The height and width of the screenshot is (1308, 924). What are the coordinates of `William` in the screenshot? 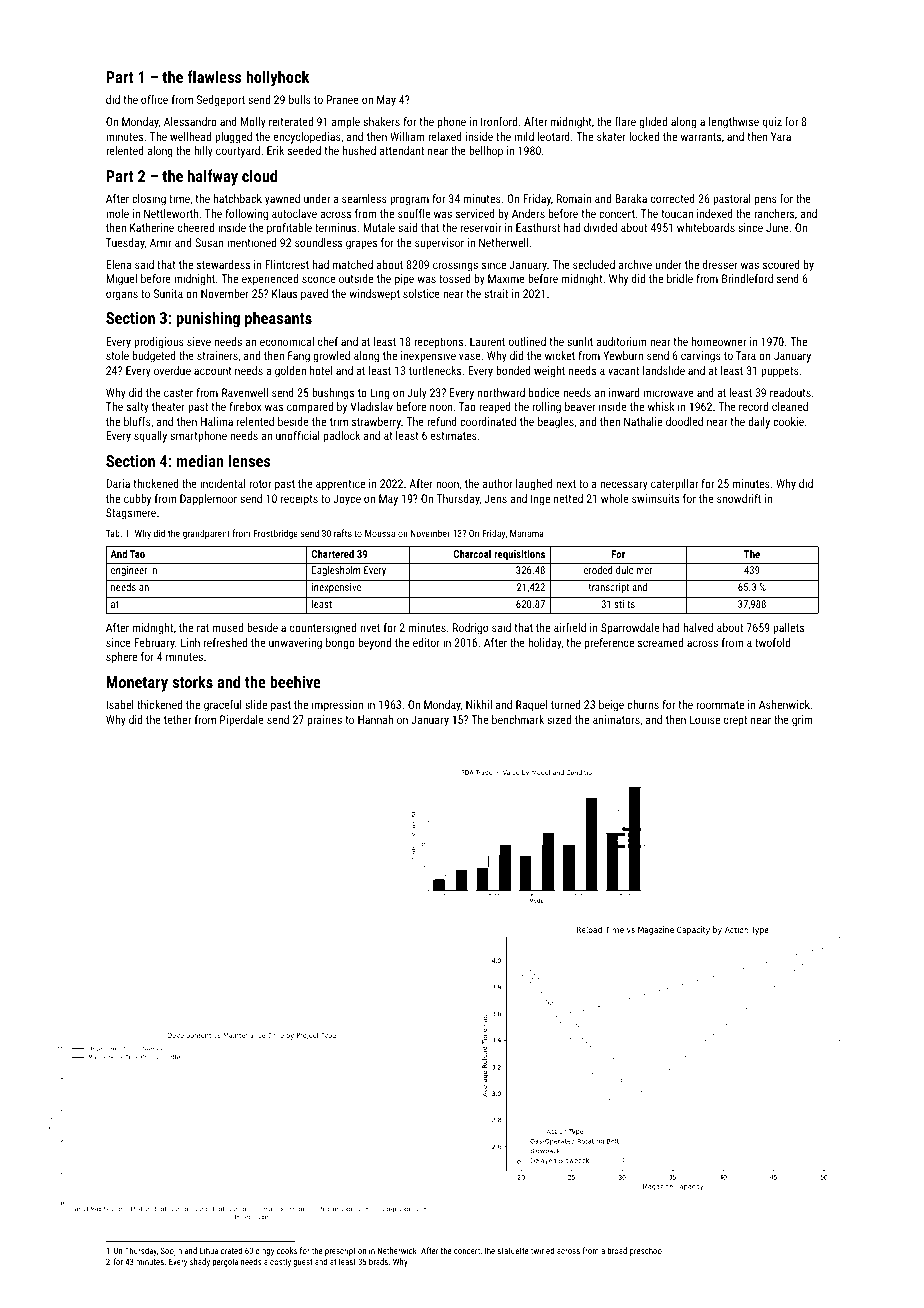 It's located at (407, 136).
